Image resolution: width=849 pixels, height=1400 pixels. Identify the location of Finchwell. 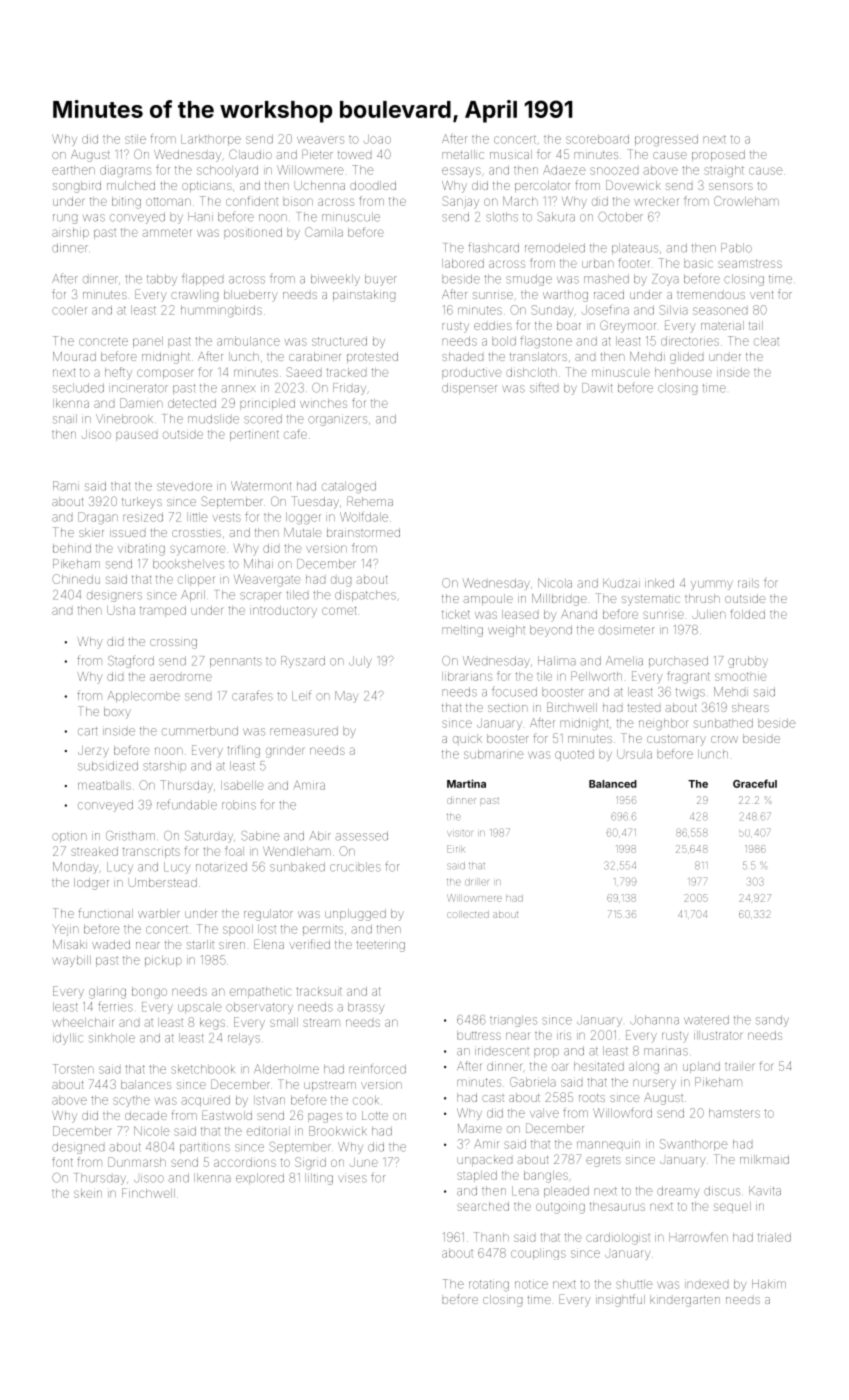
(148, 1193).
